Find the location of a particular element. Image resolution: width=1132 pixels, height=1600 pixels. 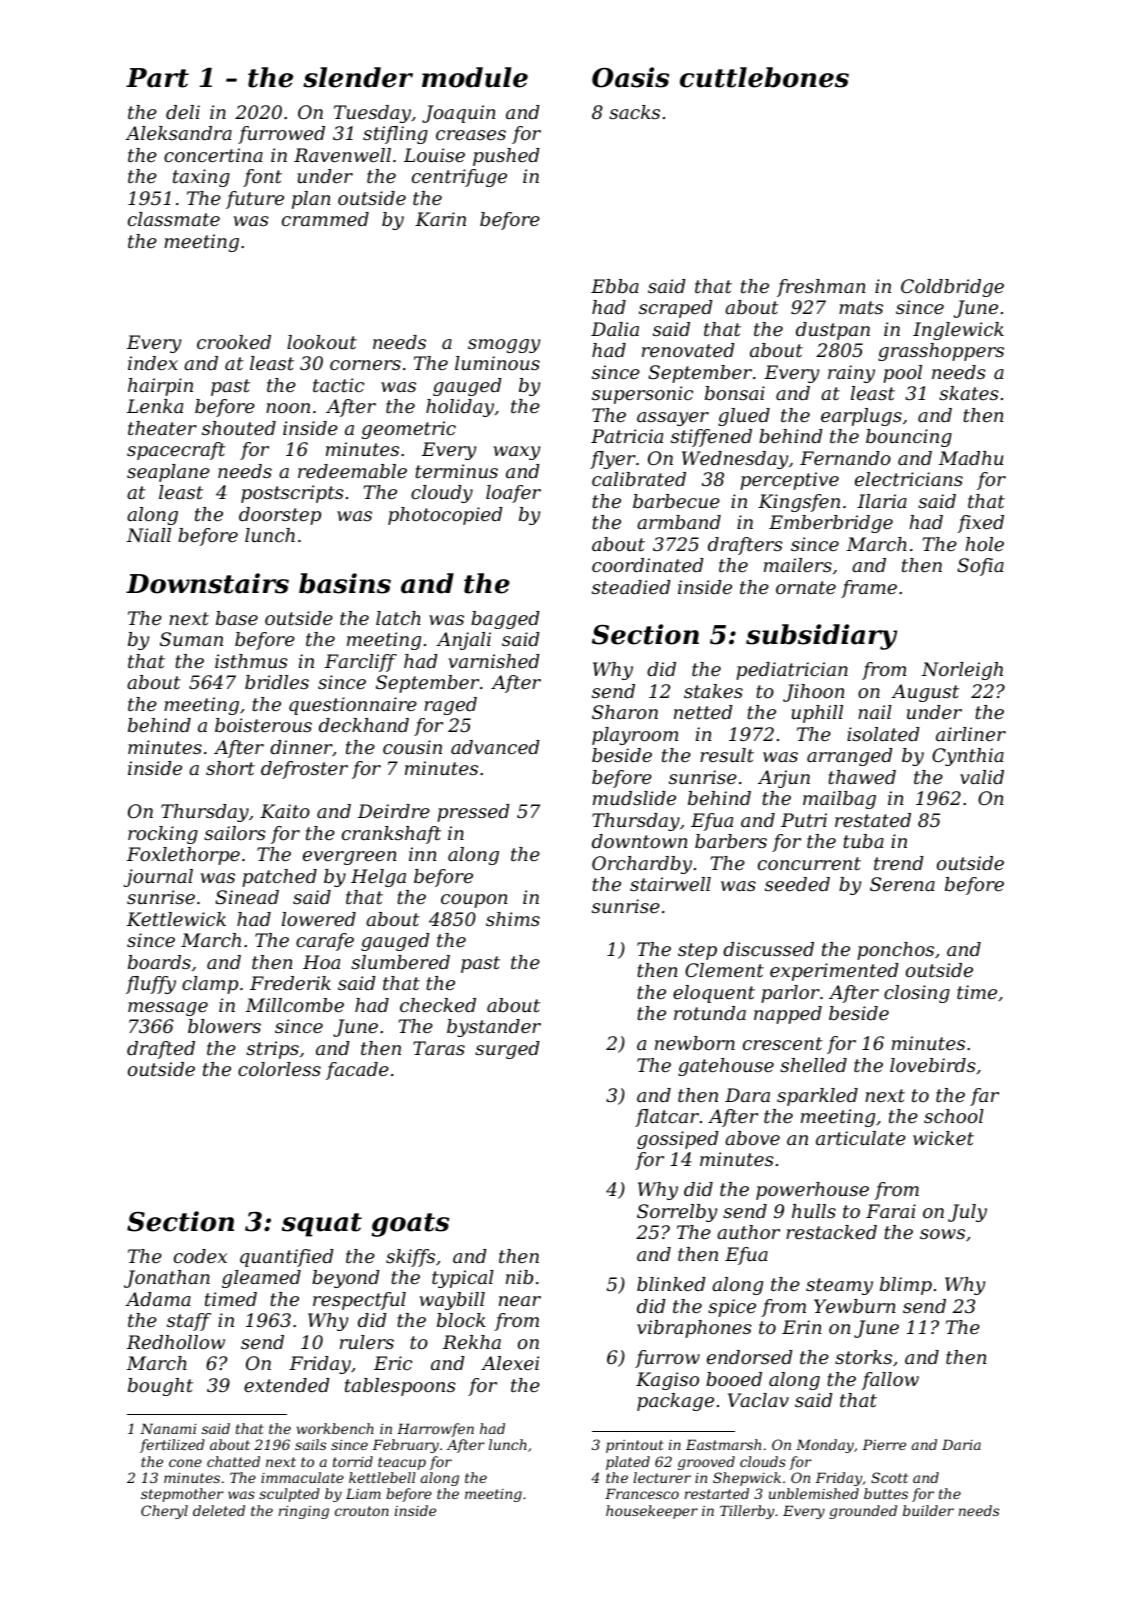

cuttlebones is located at coordinates (764, 77).
